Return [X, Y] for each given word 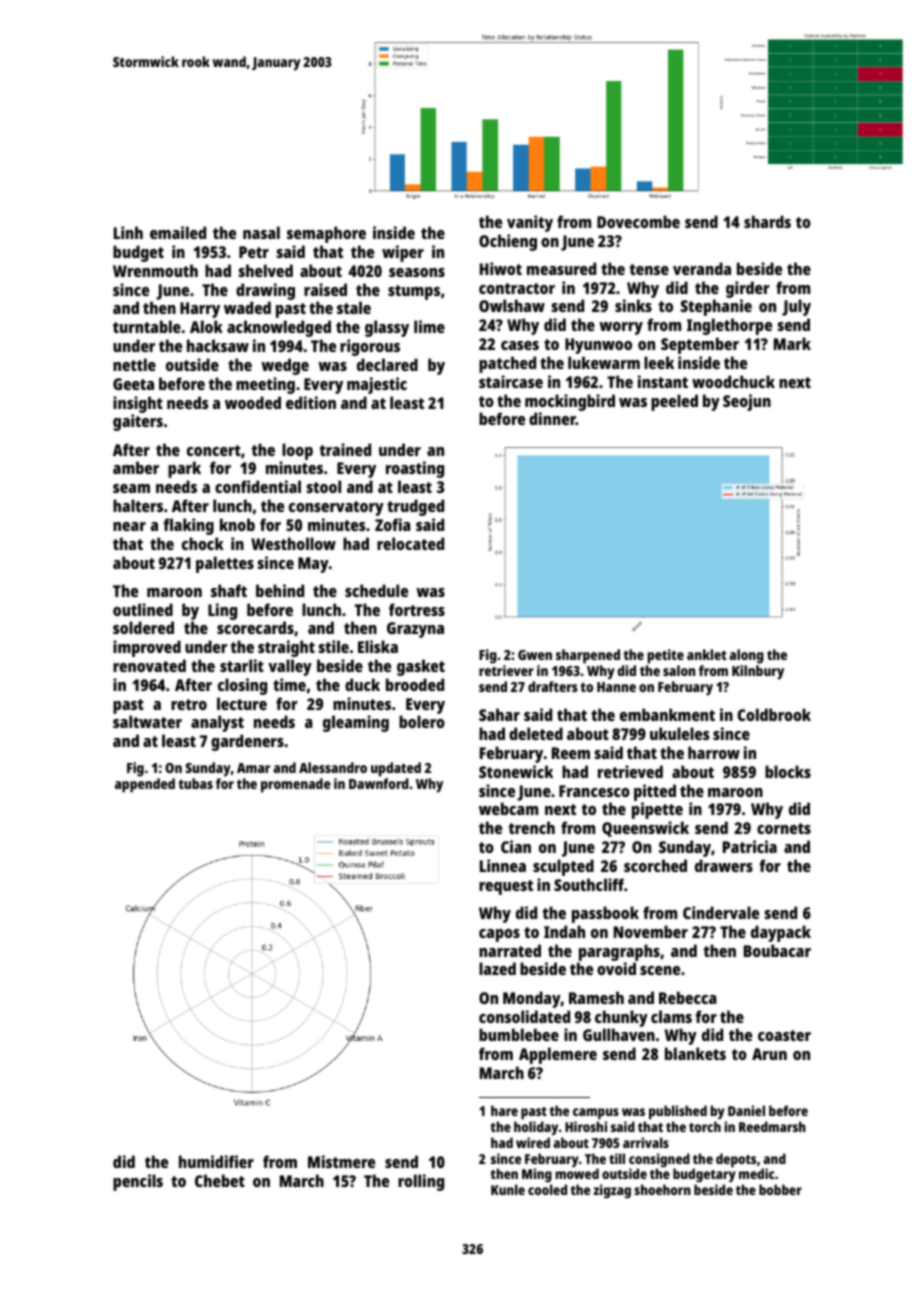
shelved [265, 270]
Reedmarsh [772, 1126]
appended [145, 785]
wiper [403, 253]
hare [504, 1110]
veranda [702, 268]
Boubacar [777, 950]
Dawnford [379, 783]
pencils [138, 1182]
